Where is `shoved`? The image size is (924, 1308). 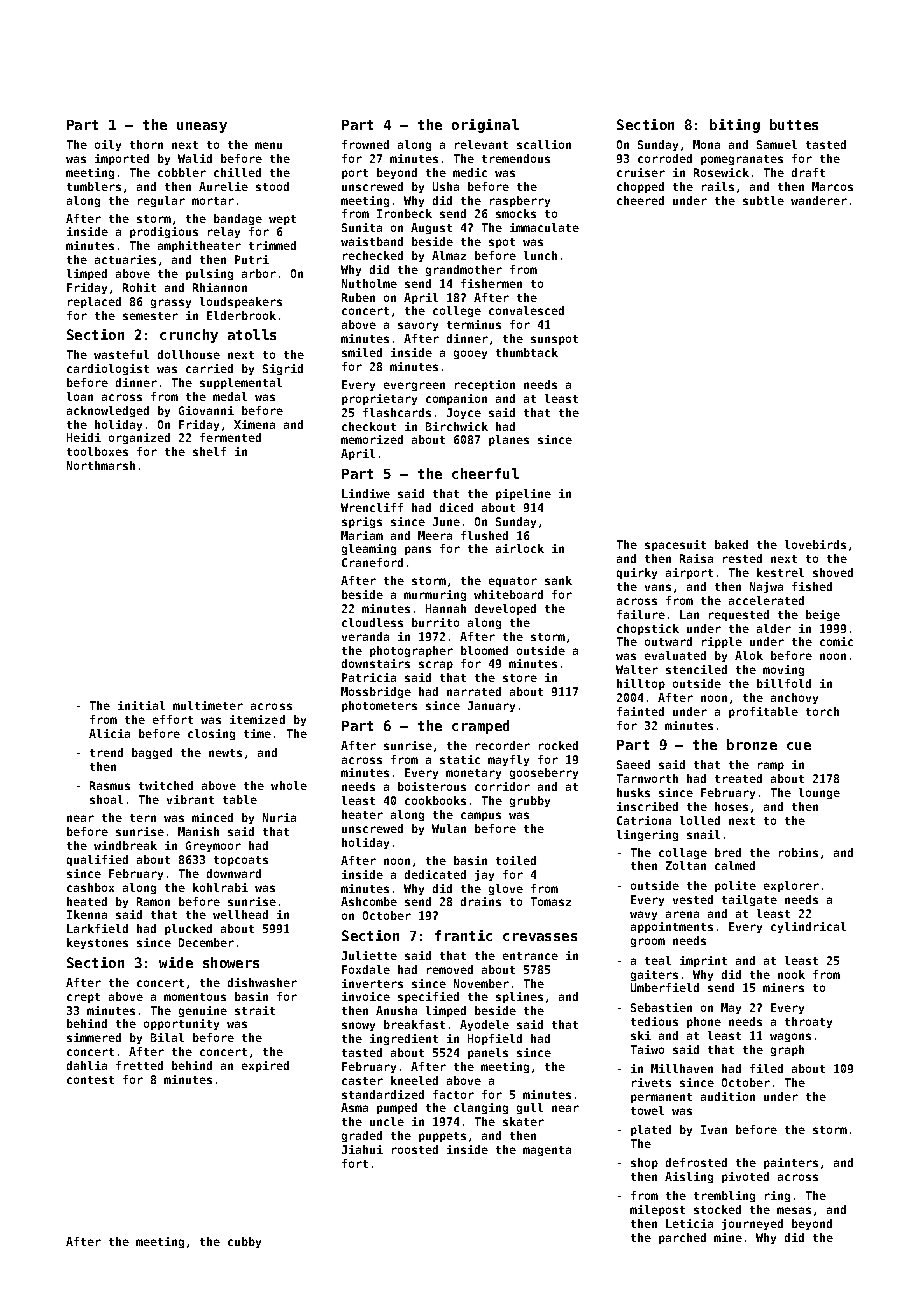
shoved is located at coordinates (833, 572).
